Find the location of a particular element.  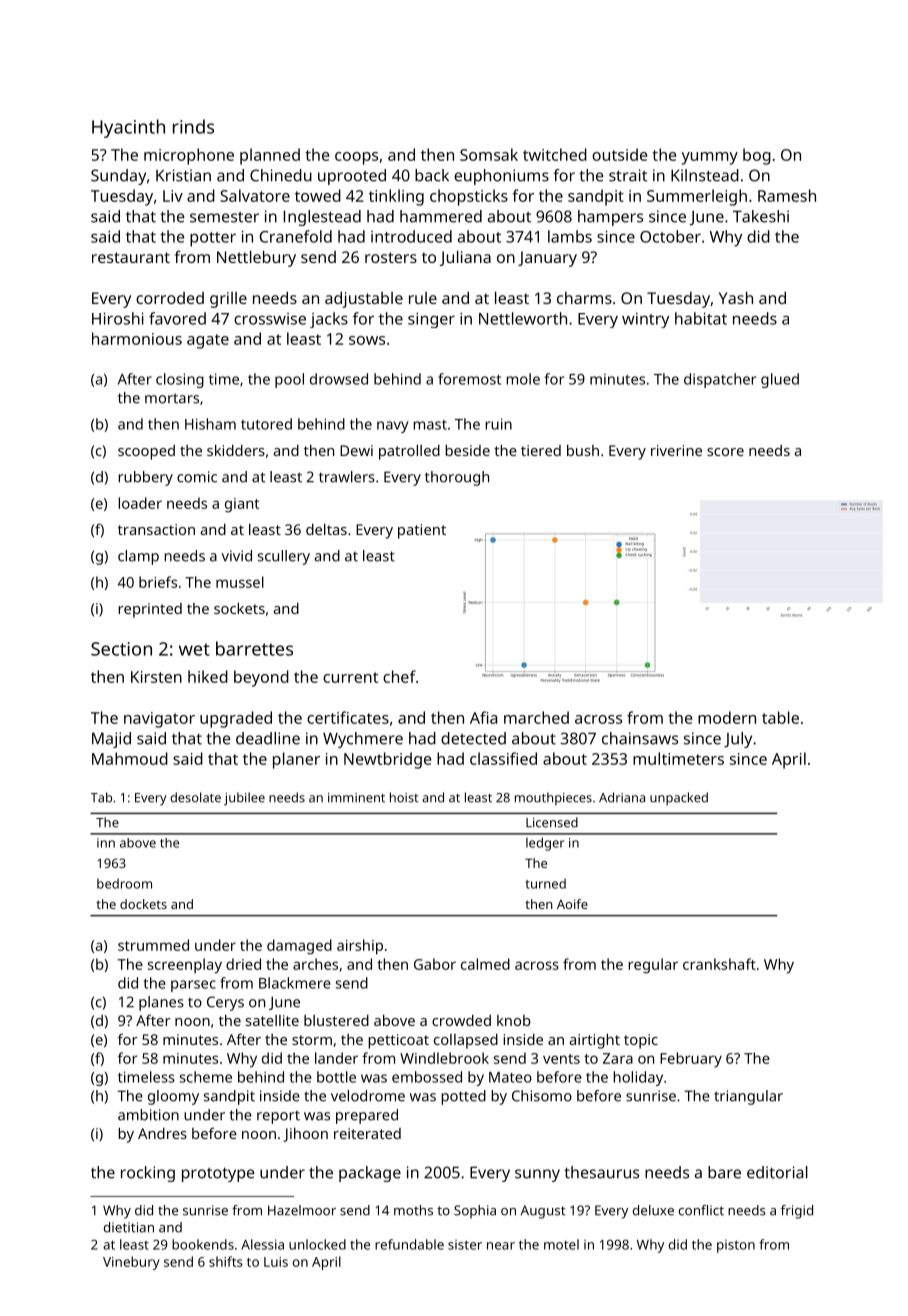

shifts is located at coordinates (226, 1261).
